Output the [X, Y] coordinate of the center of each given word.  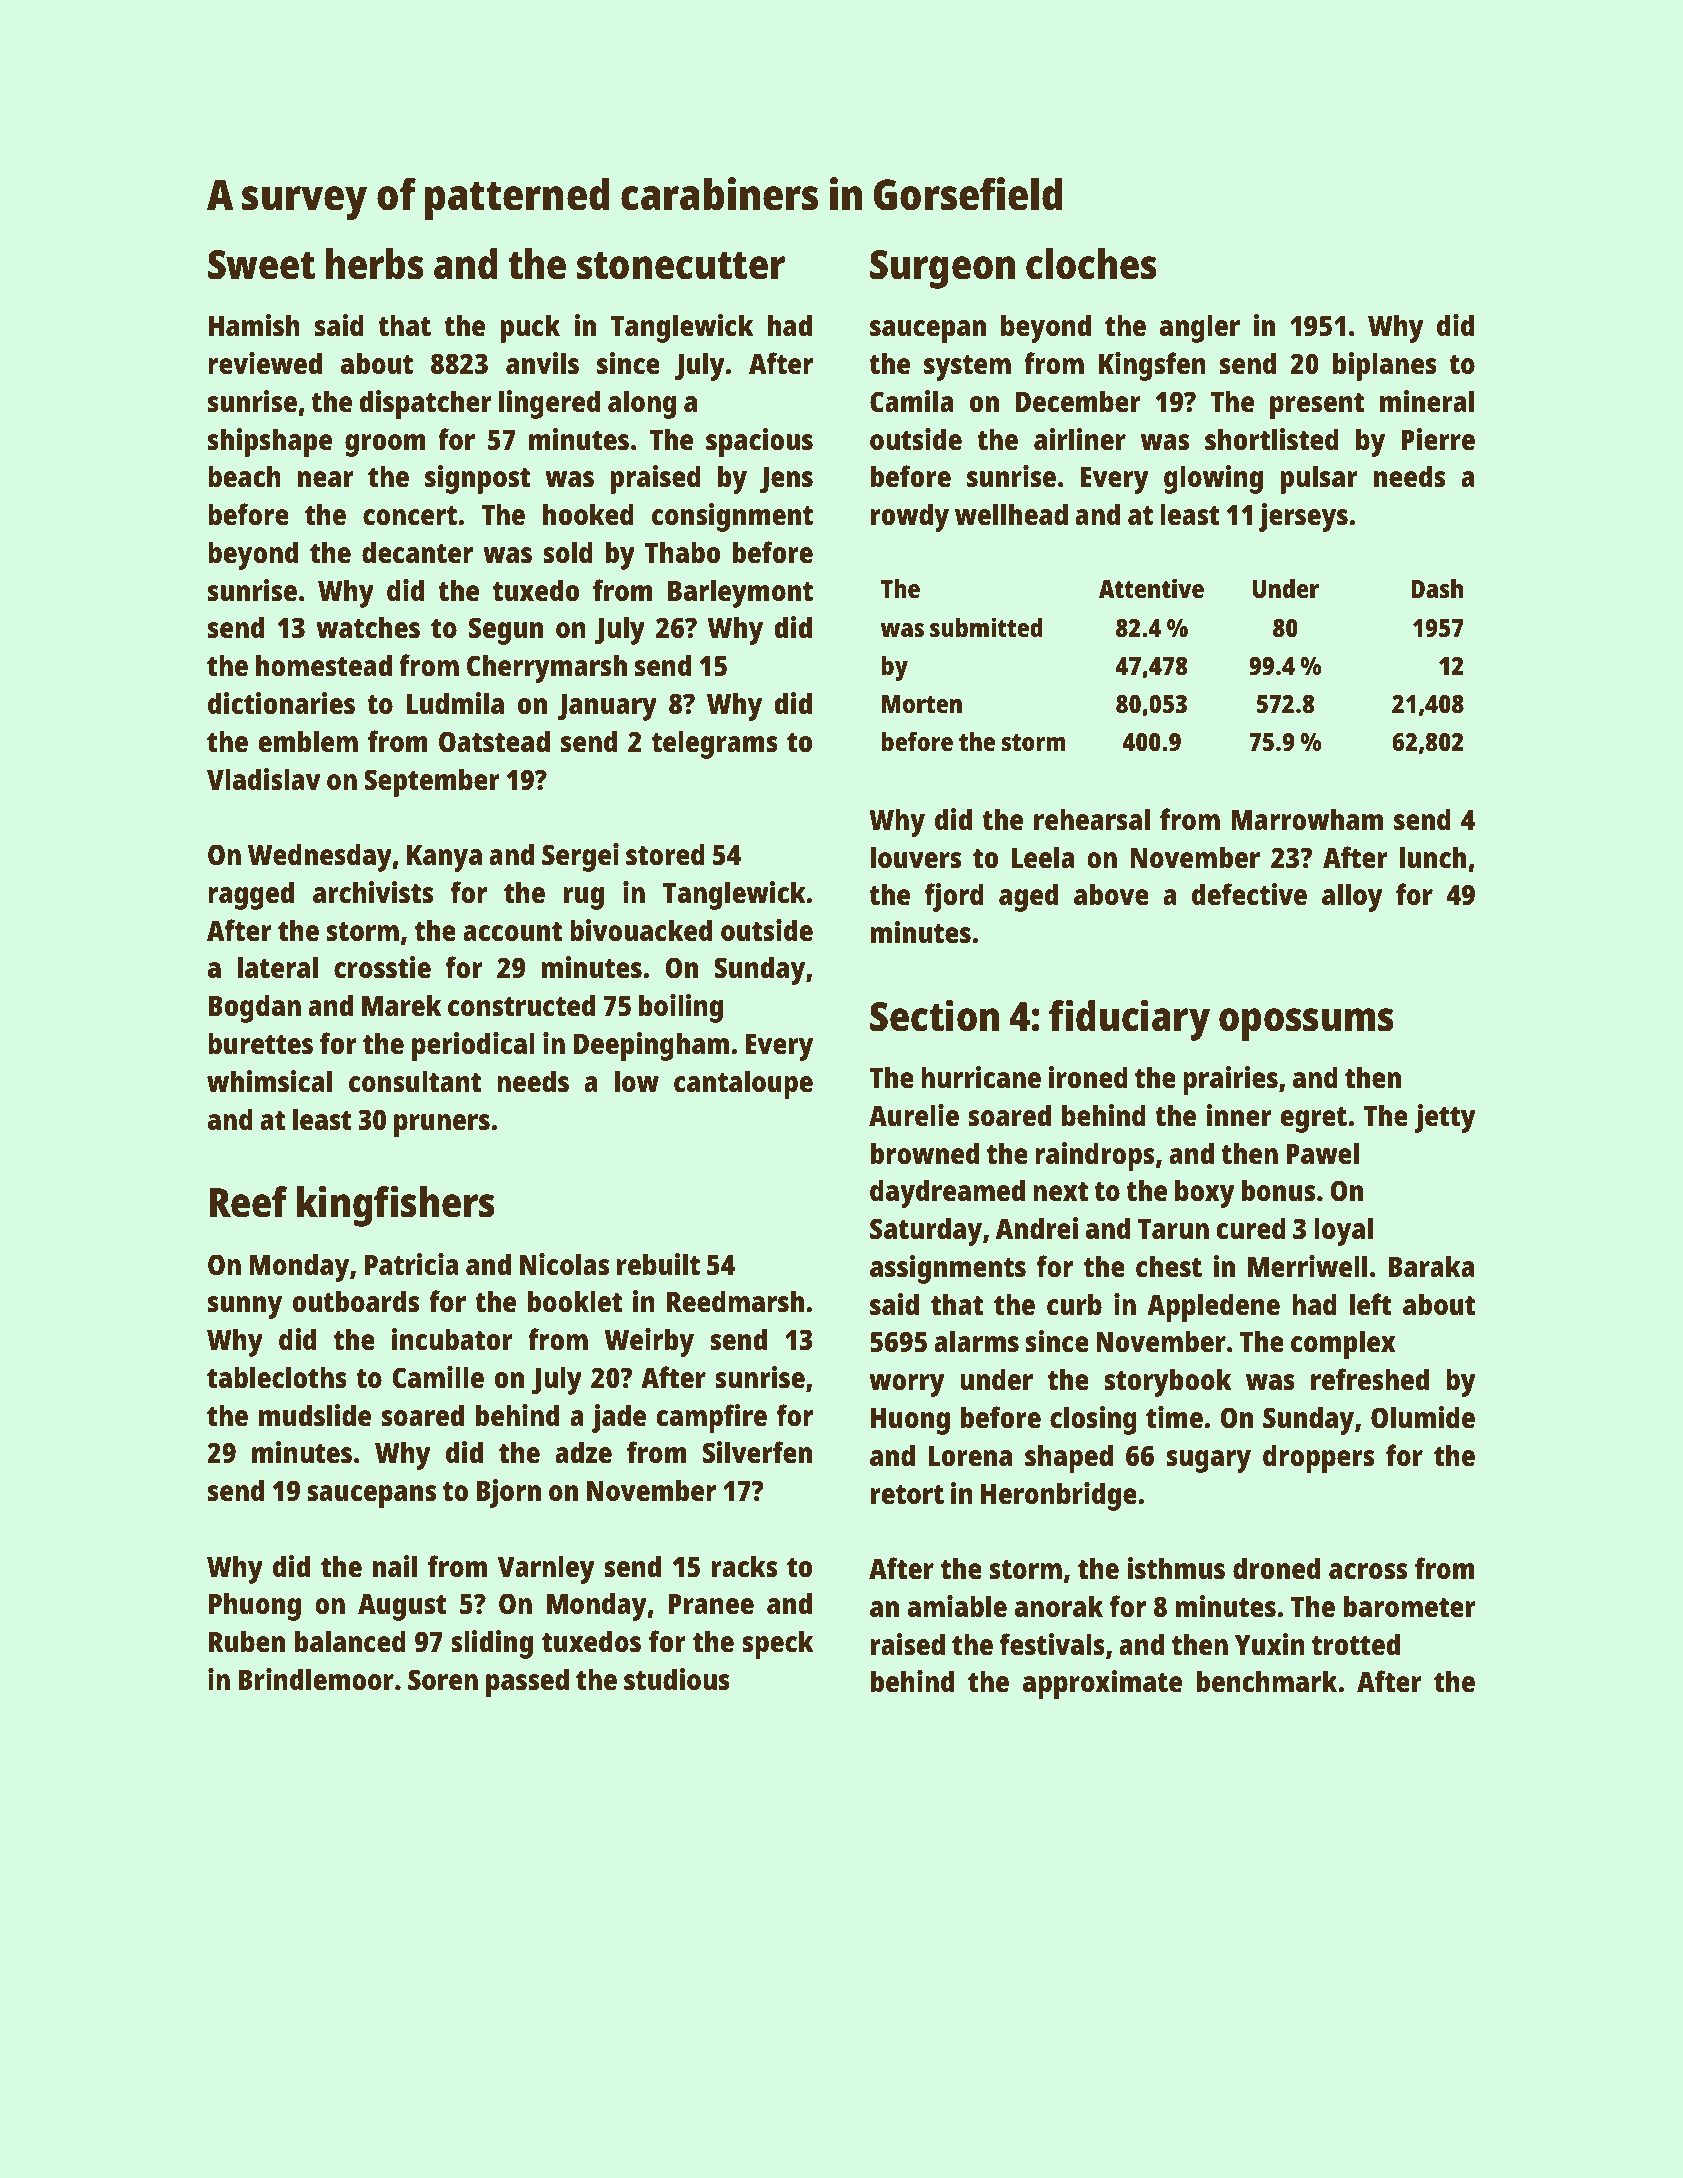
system [967, 368]
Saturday [926, 1231]
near [326, 479]
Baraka [1431, 1266]
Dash [1437, 588]
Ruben [247, 1641]
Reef [248, 1202]
